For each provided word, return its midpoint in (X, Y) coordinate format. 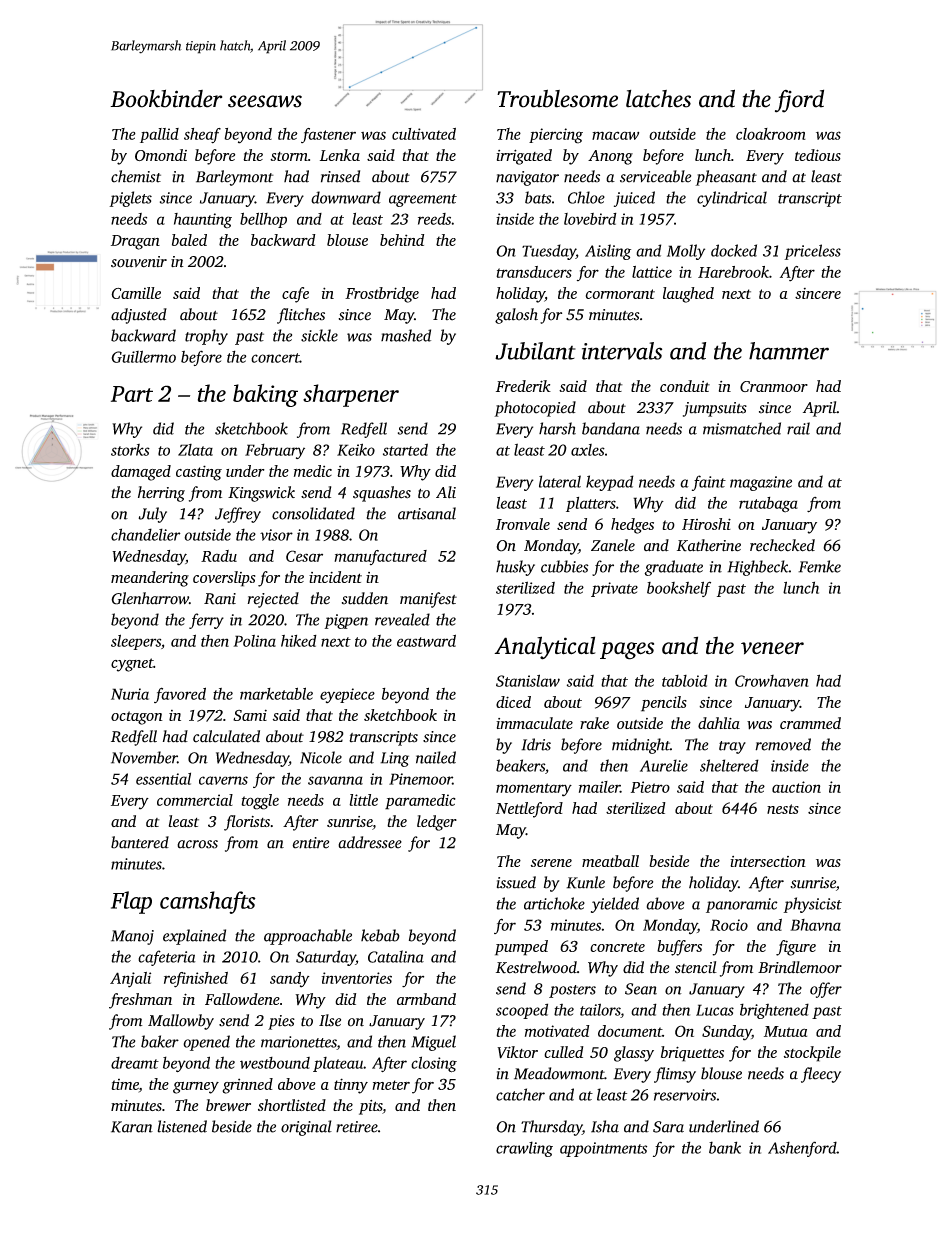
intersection (768, 861)
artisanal (427, 513)
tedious (818, 155)
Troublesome (557, 98)
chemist (136, 176)
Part (132, 394)
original (306, 1128)
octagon (137, 718)
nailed (436, 757)
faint (709, 483)
